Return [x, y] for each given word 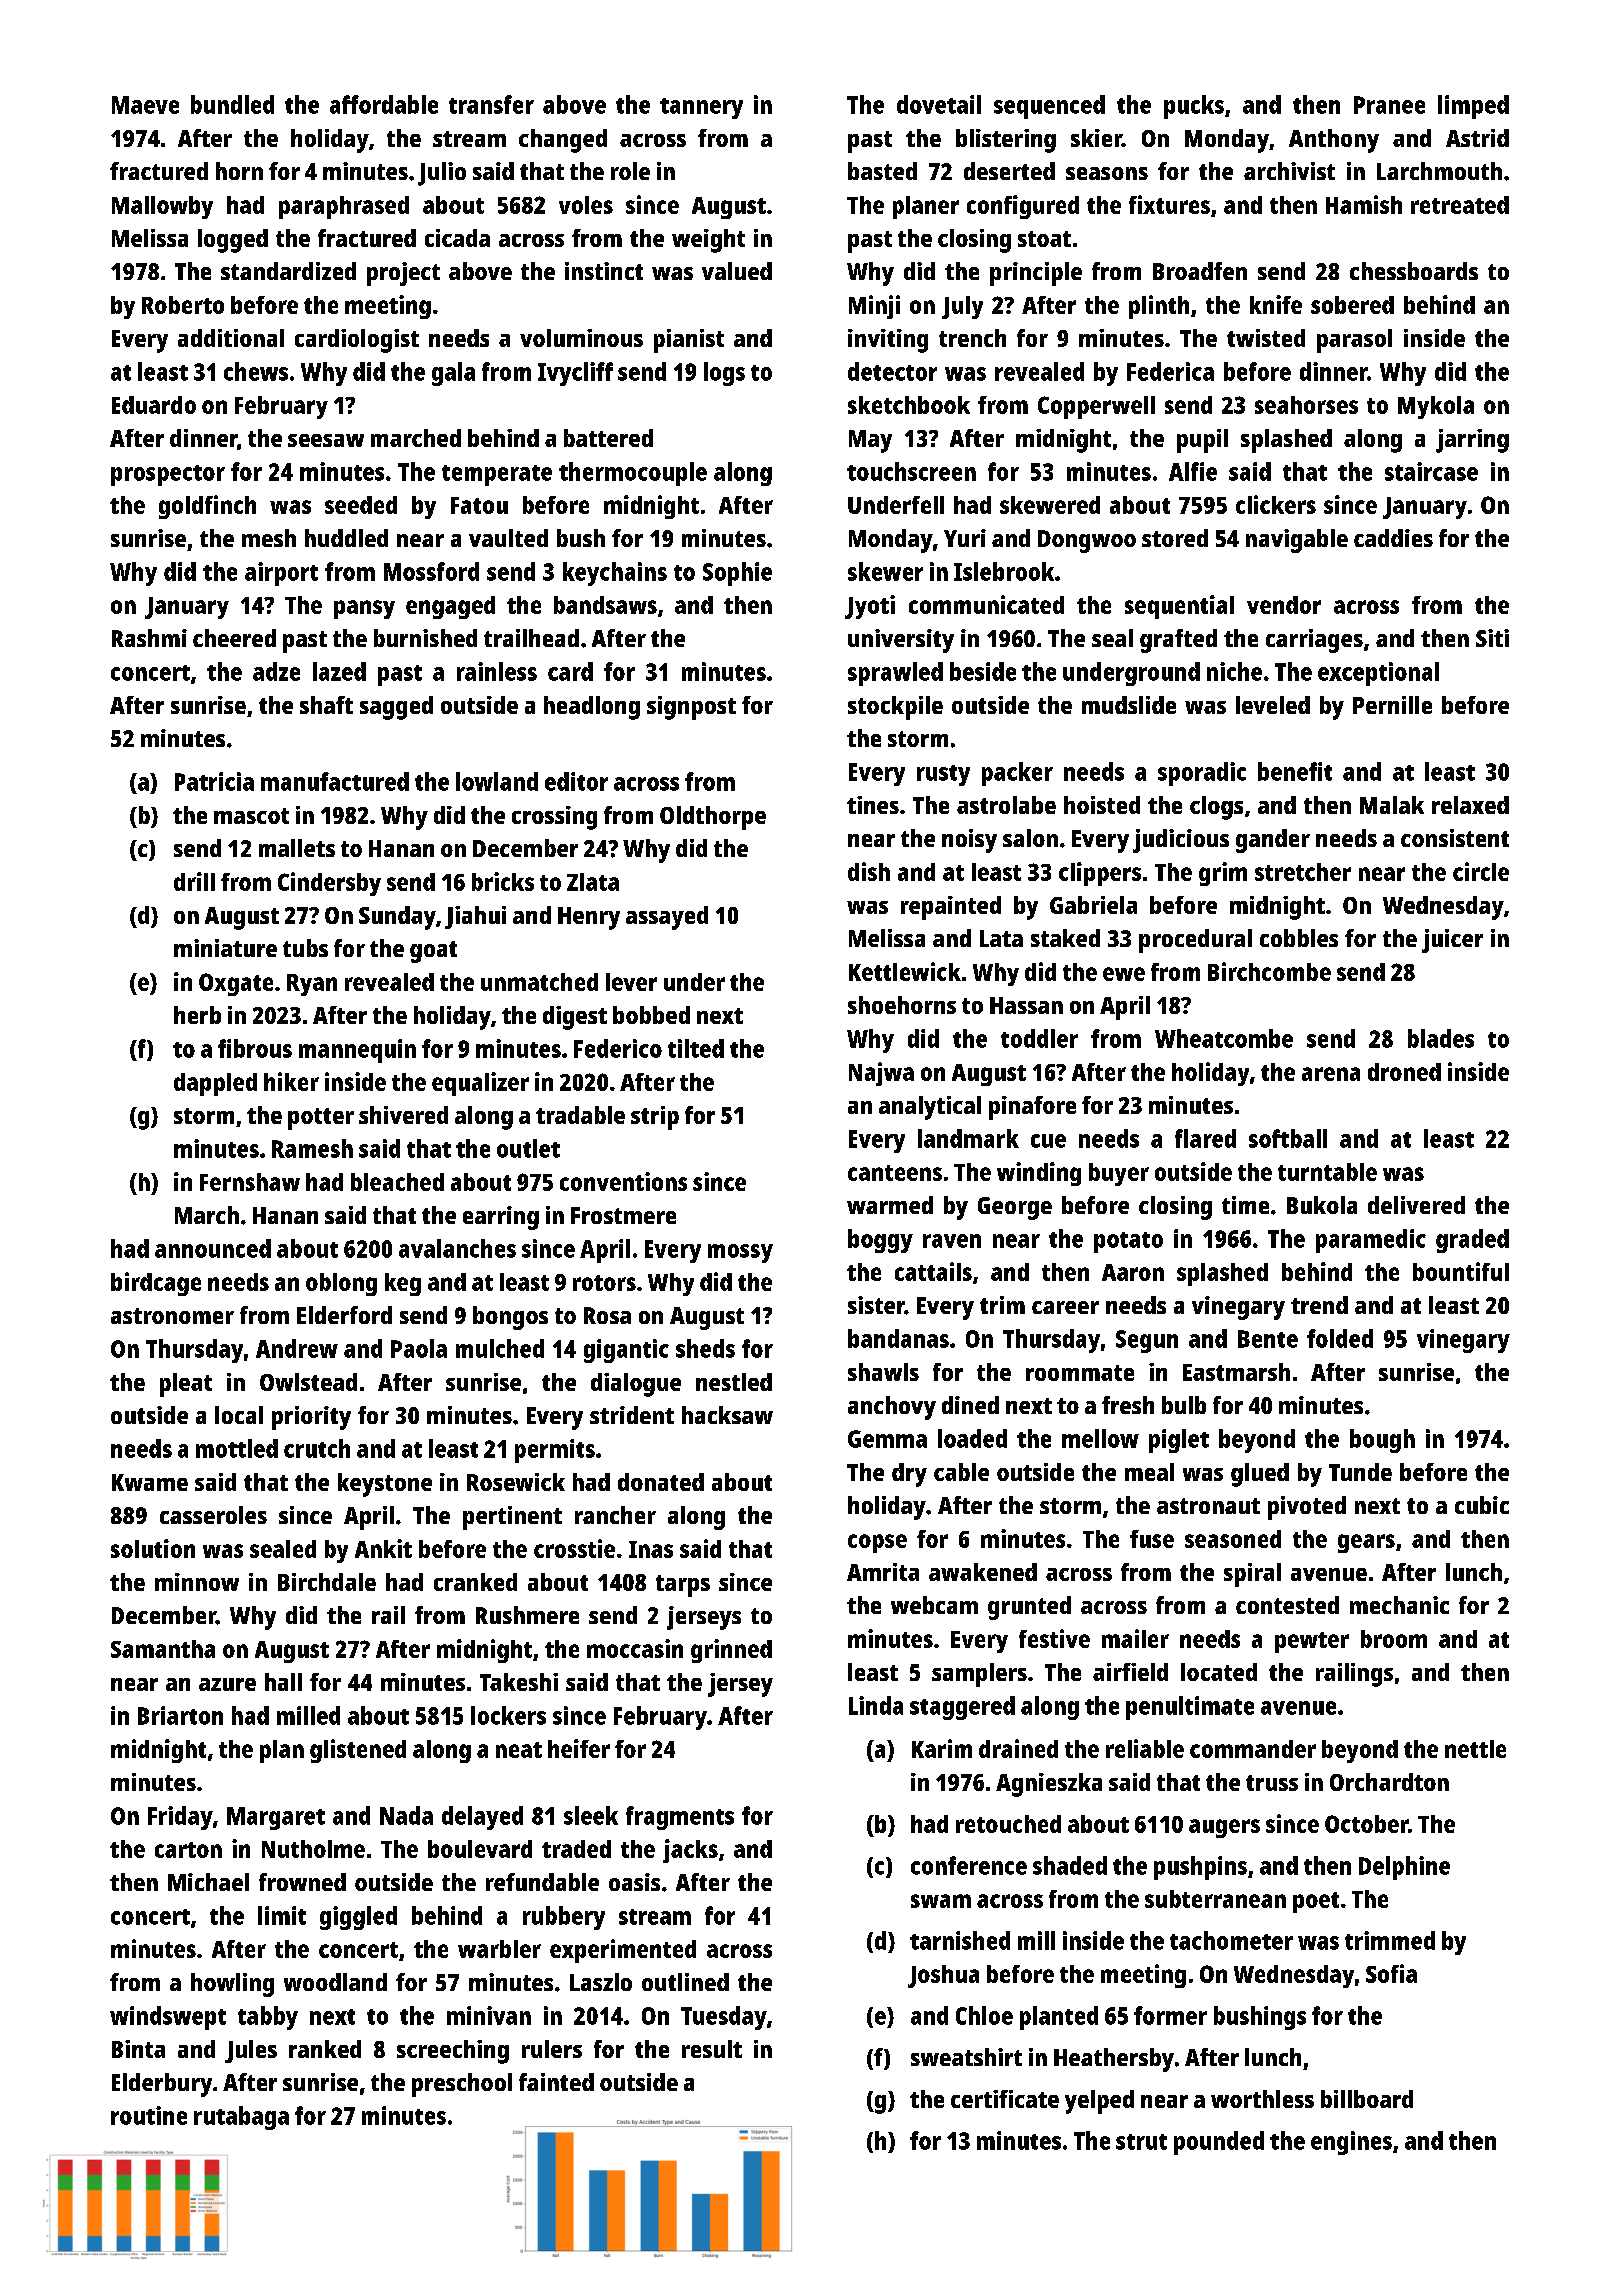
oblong [341, 1284]
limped [1473, 107]
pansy [364, 609]
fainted [556, 2082]
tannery [701, 108]
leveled [1273, 705]
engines [1351, 2143]
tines [873, 805]
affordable [384, 104]
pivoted [1307, 1508]
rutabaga [241, 2118]
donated [661, 1482]
